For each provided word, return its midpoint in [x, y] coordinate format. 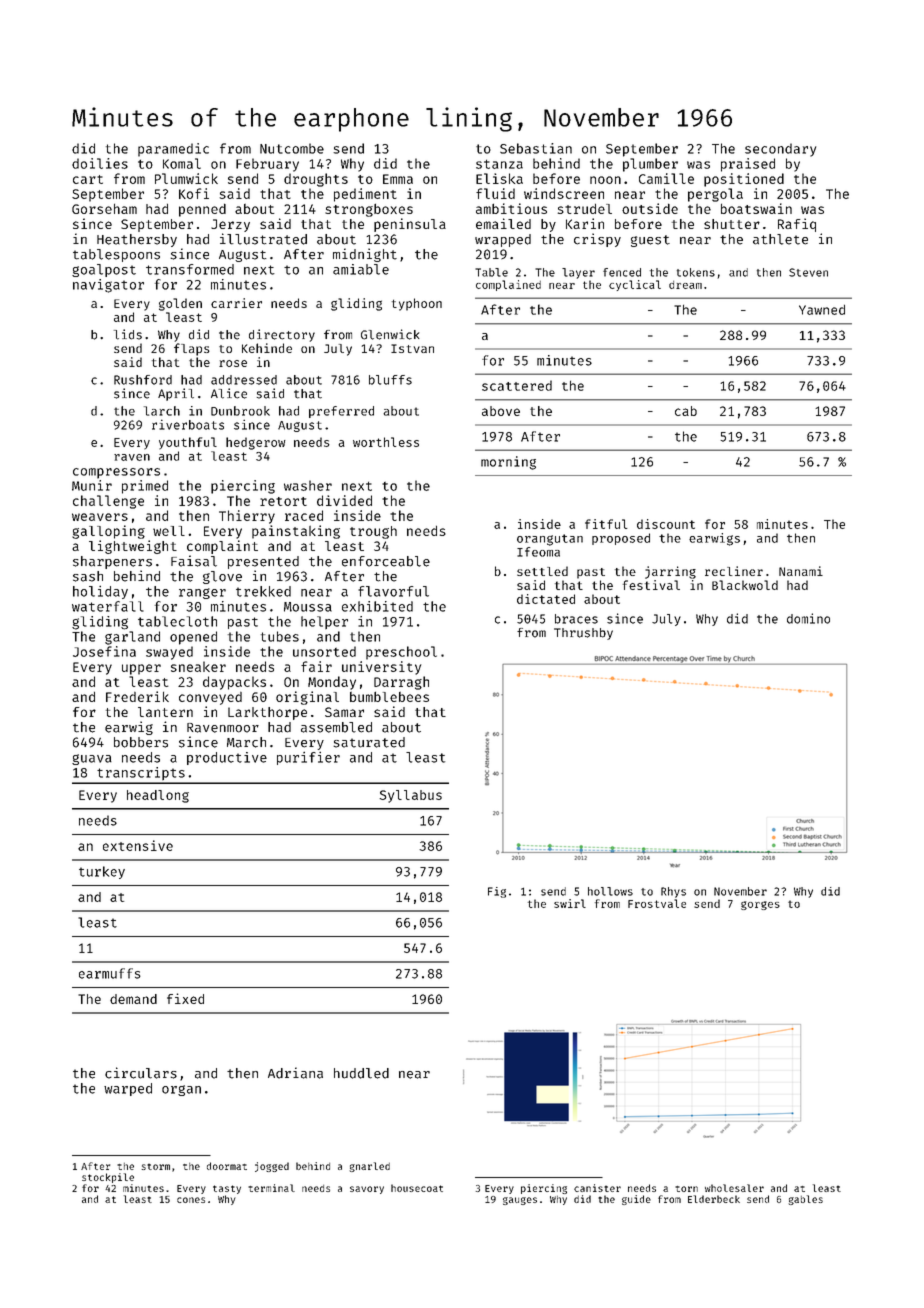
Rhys [673, 892]
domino [808, 618]
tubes [280, 636]
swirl [570, 903]
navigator [108, 286]
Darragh [401, 683]
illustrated [263, 239]
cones [191, 1200]
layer [578, 273]
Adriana [295, 1073]
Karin [585, 223]
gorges [760, 905]
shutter [732, 224]
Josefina [104, 651]
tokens [696, 272]
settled [542, 571]
